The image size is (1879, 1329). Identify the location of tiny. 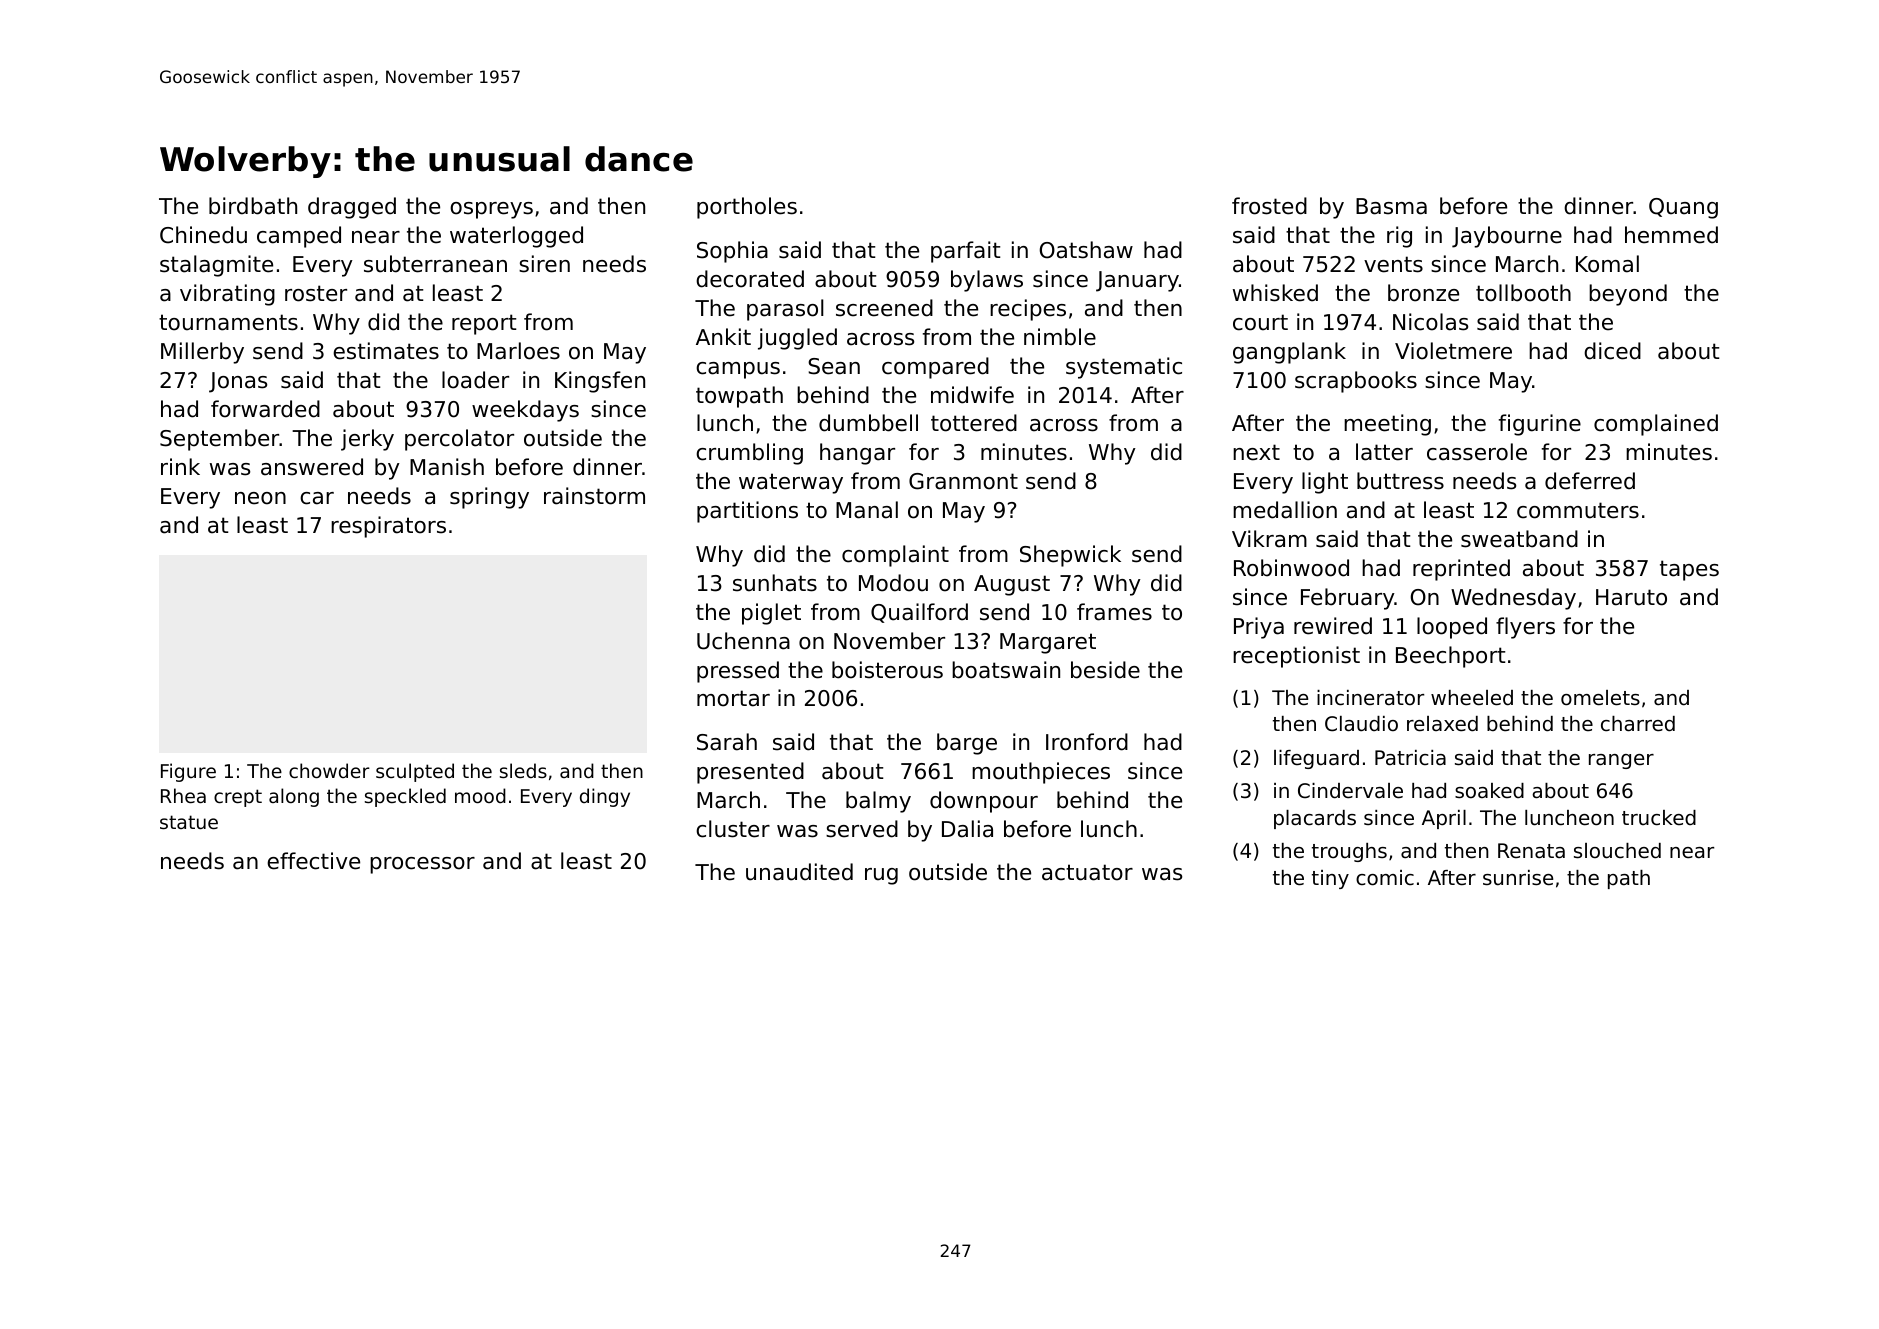
(1330, 879).
